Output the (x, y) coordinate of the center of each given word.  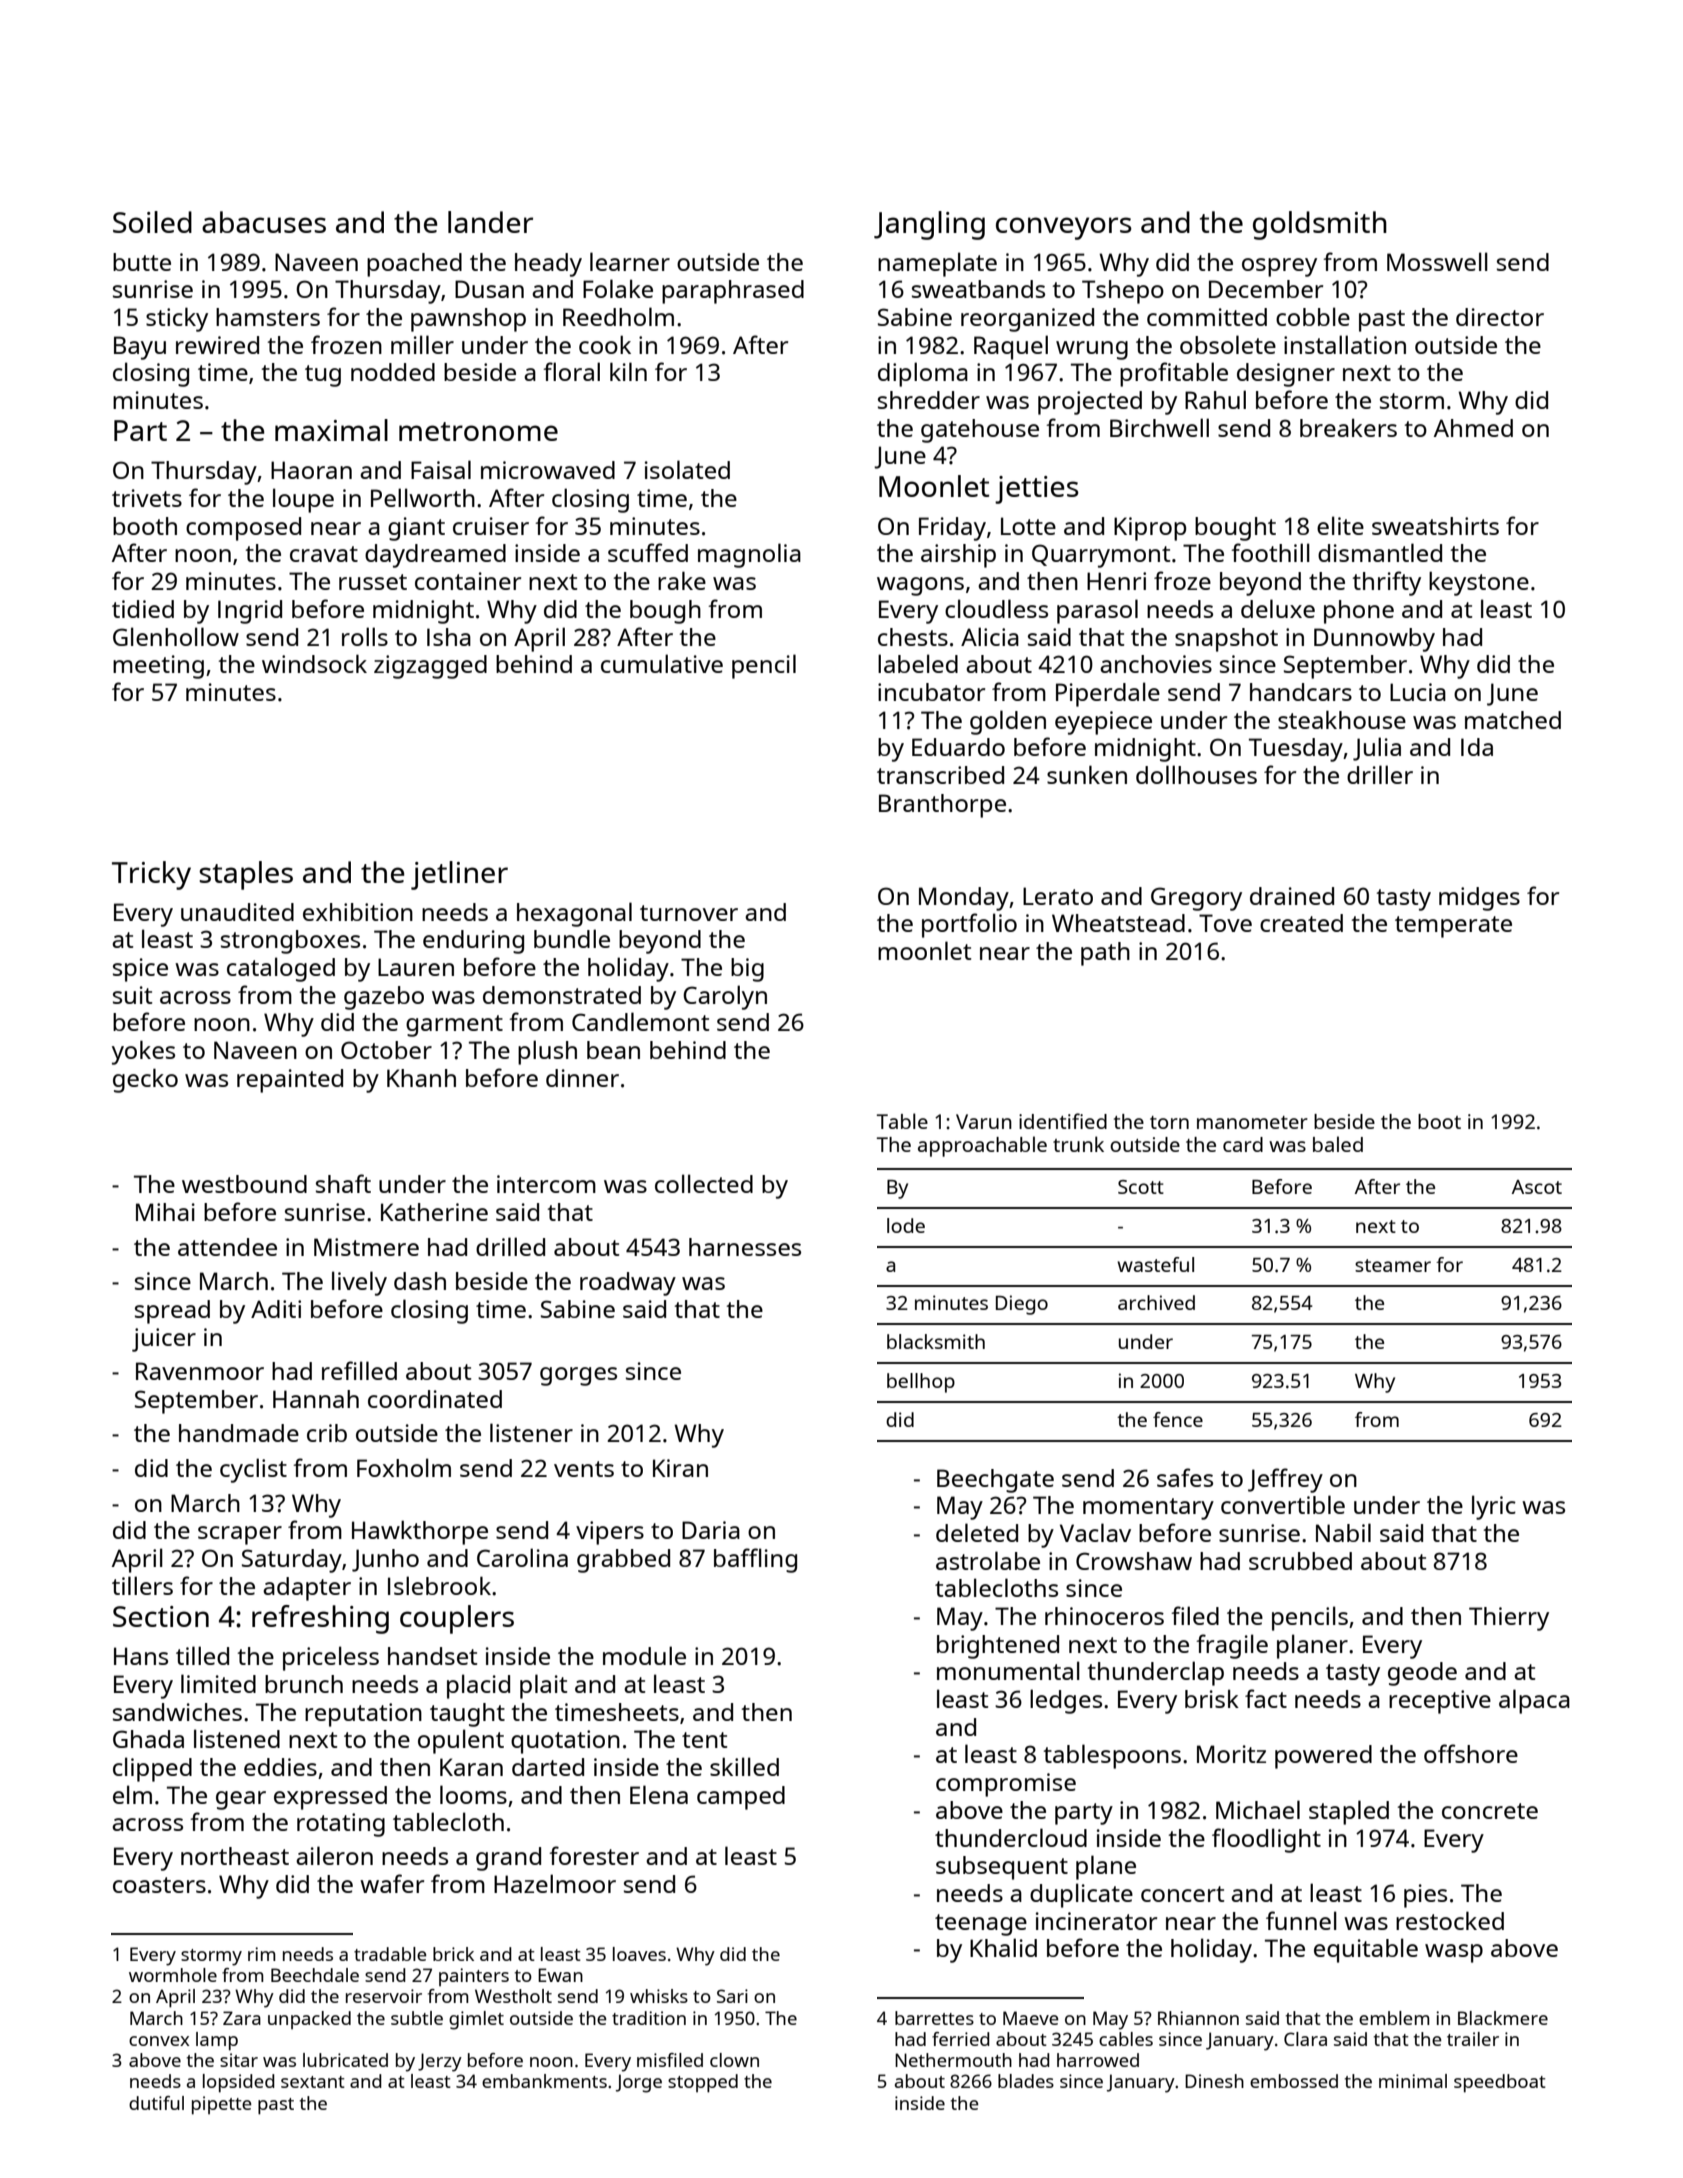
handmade (239, 1433)
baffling (755, 1560)
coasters (159, 1885)
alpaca (1534, 1701)
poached (414, 265)
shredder (929, 400)
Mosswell (1437, 261)
